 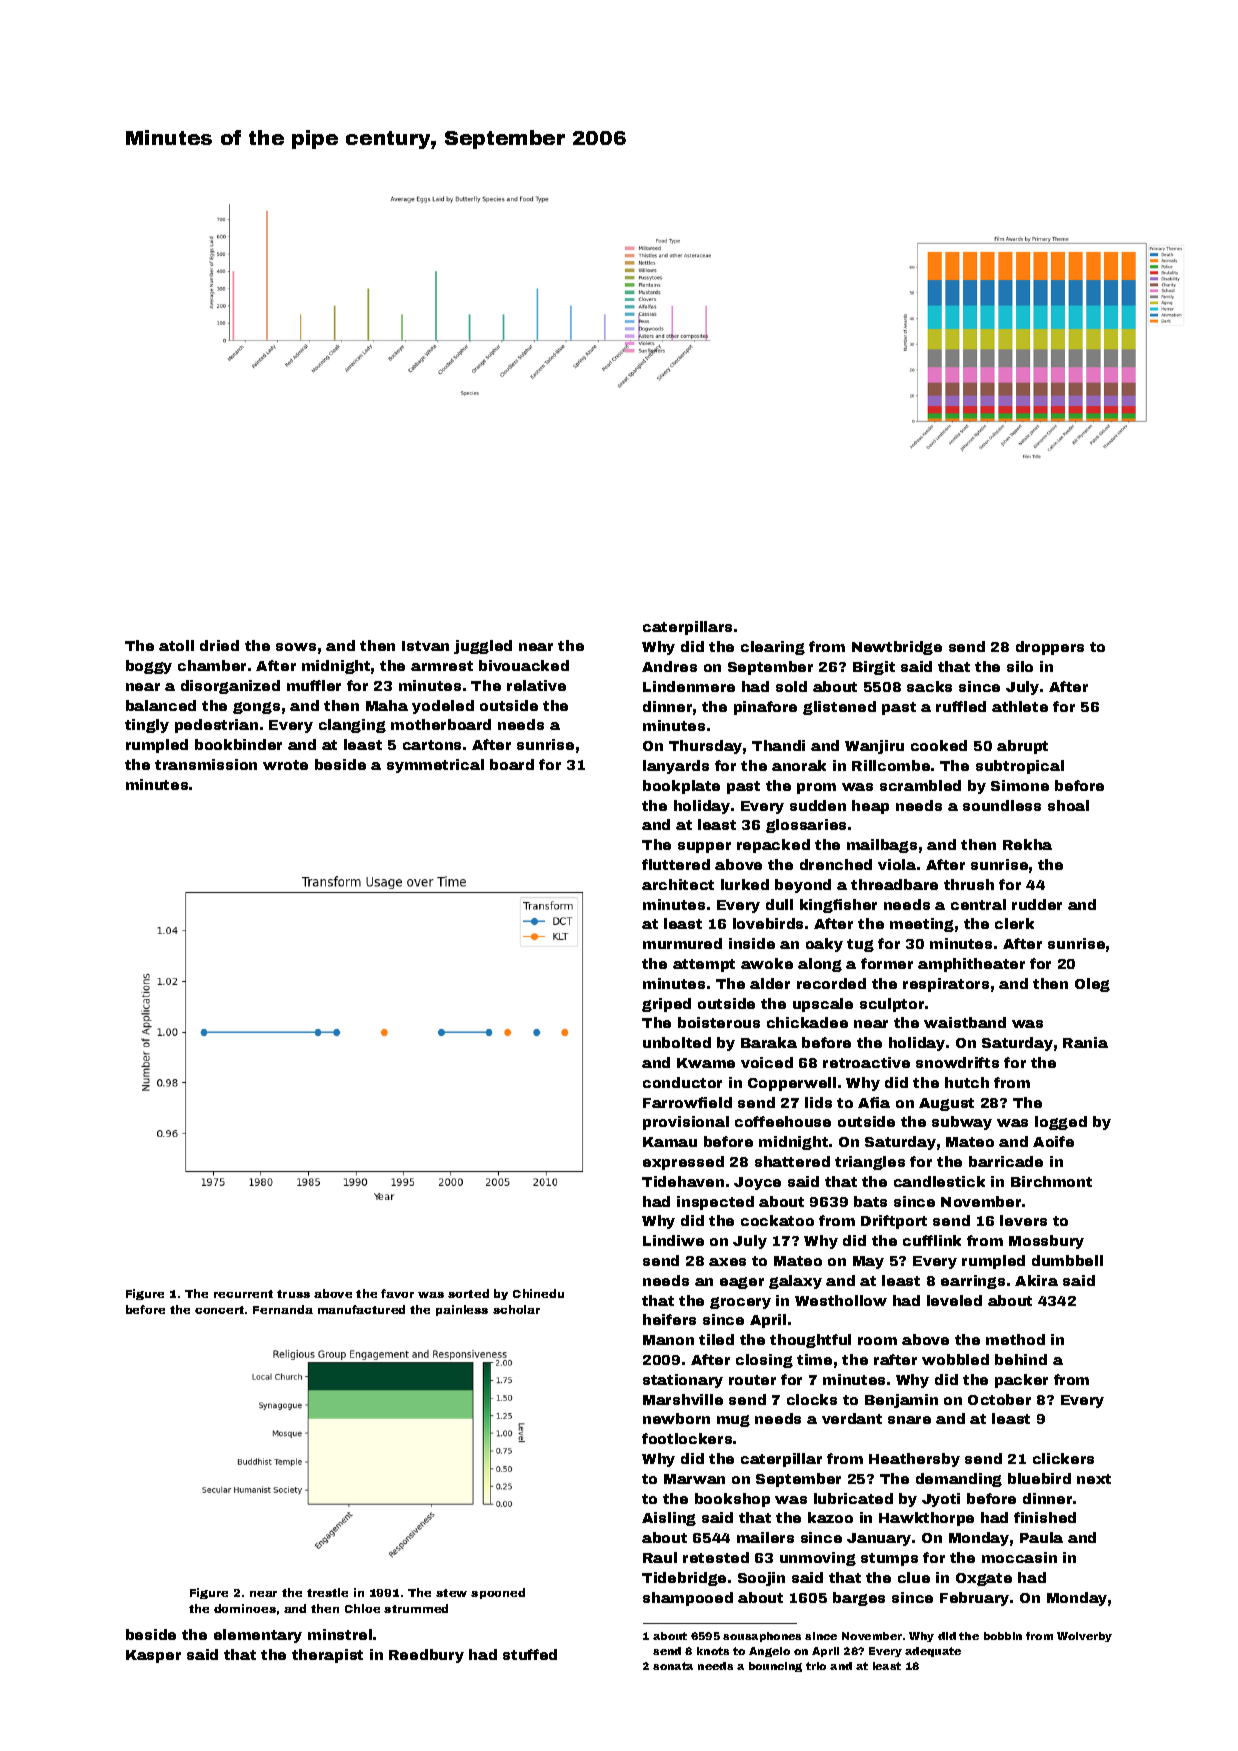 I want to click on favor, so click(x=397, y=1293).
